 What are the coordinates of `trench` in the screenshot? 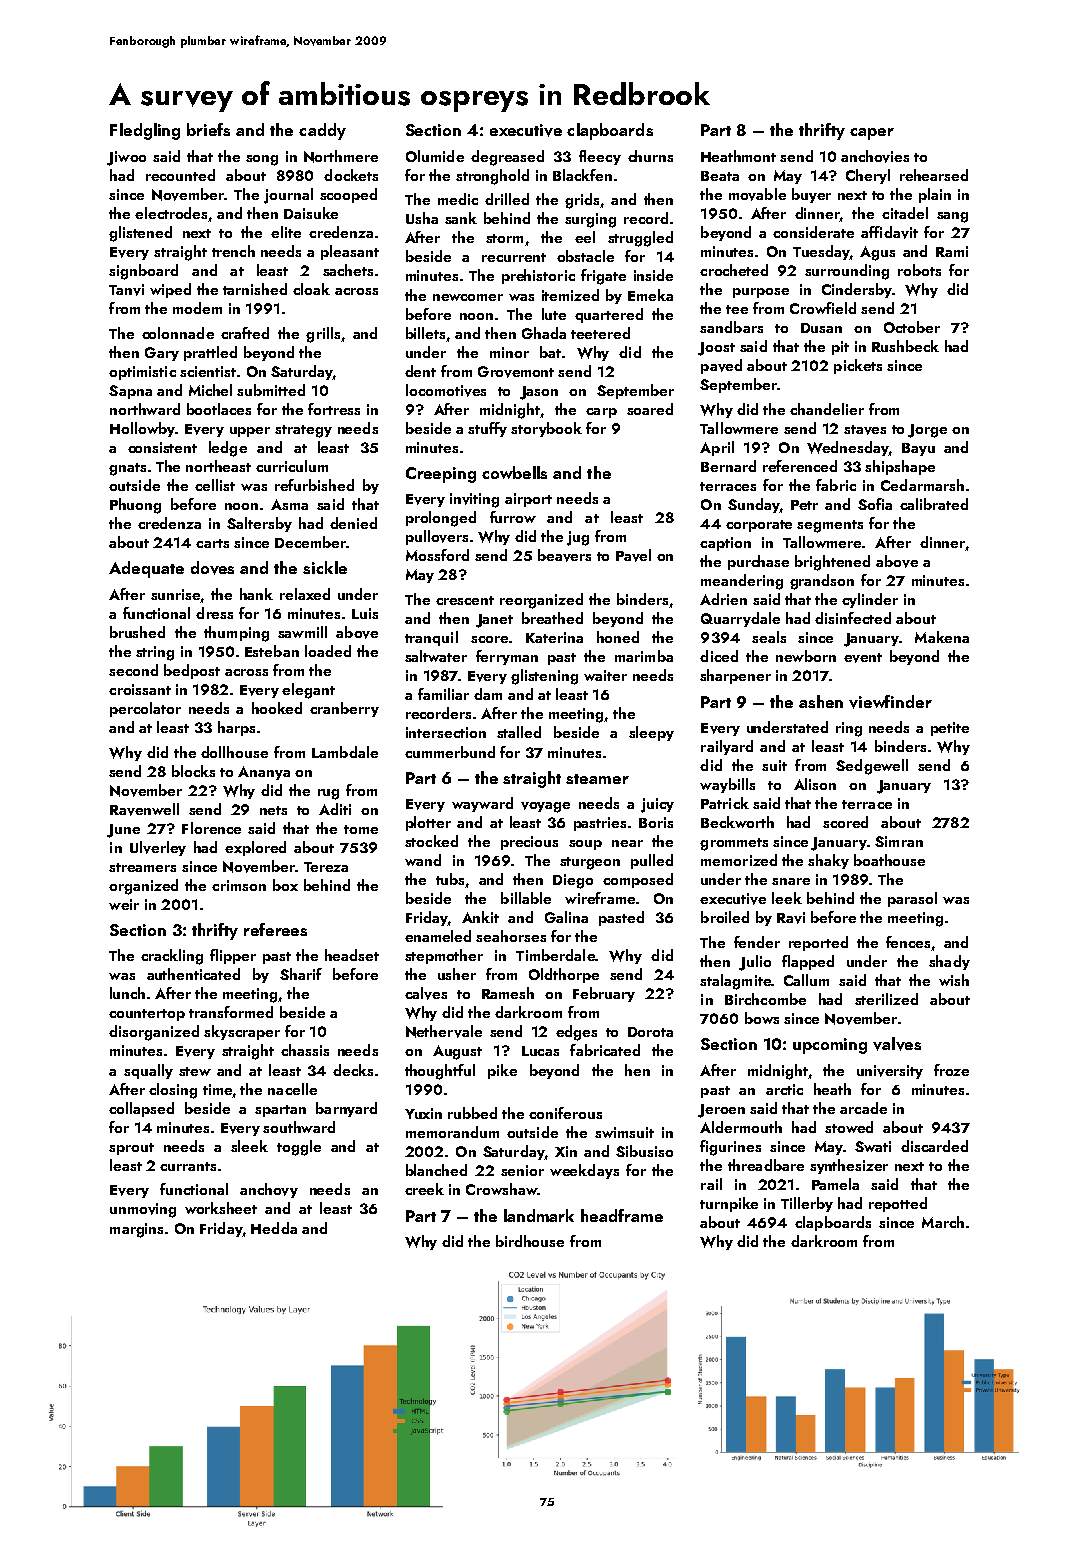 It's located at (233, 251).
